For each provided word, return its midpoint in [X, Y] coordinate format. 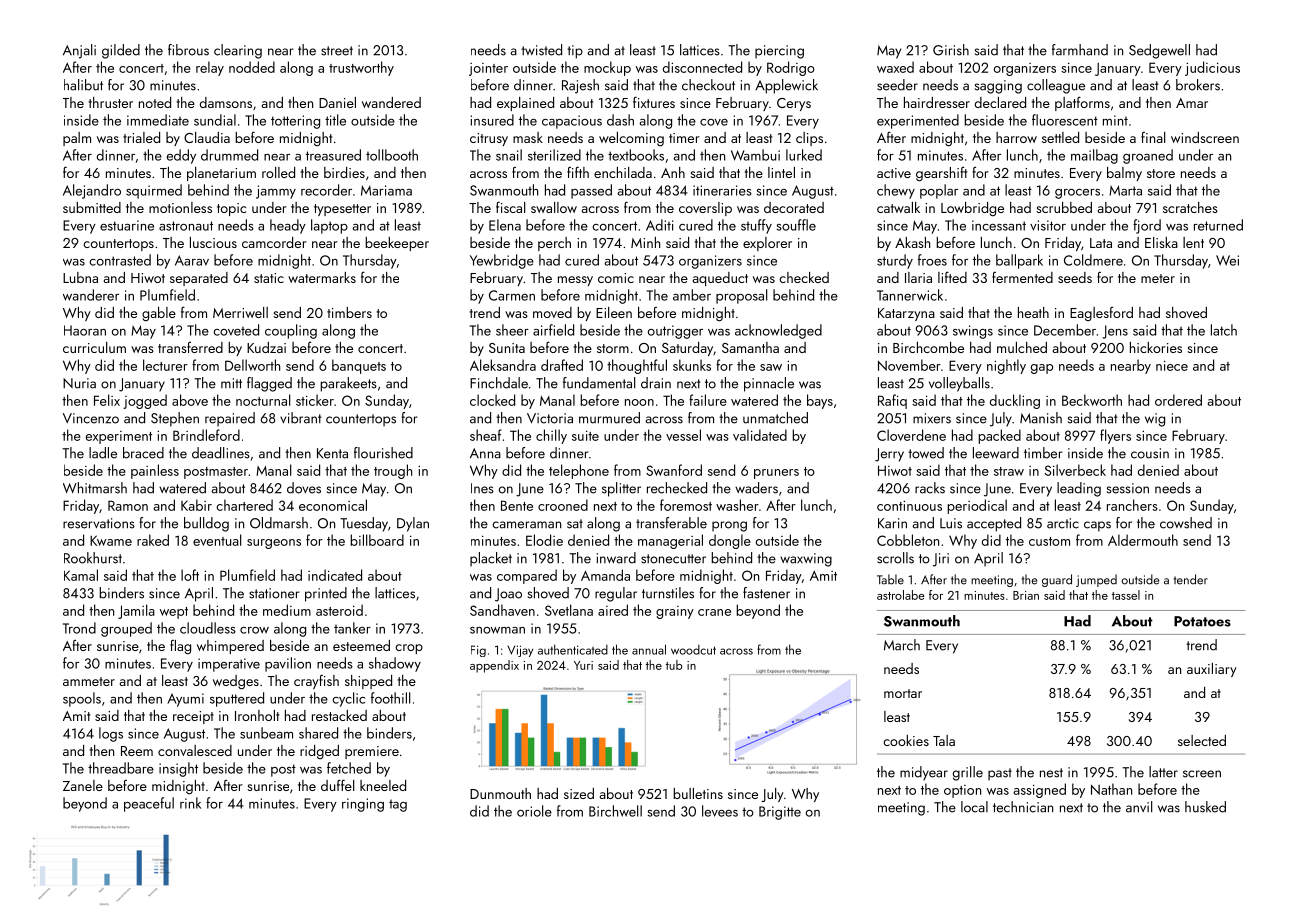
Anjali [79, 51]
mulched [1022, 347]
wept [174, 613]
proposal [741, 296]
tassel [1126, 595]
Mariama [386, 190]
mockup [607, 68]
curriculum [94, 347]
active [894, 173]
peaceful [149, 804]
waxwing [806, 560]
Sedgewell [1159, 51]
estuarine [127, 225]
